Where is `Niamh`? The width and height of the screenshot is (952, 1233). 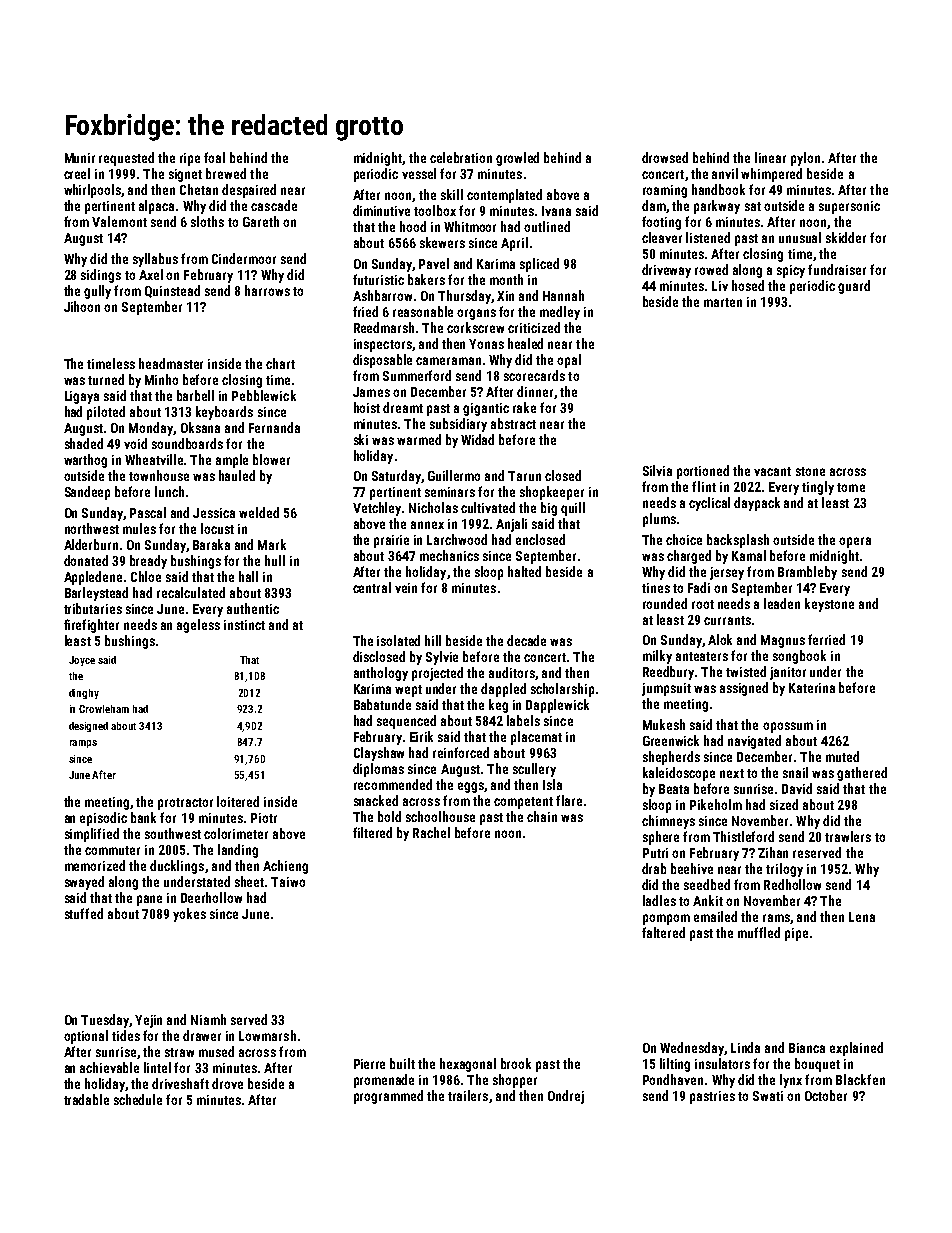 Niamh is located at coordinates (208, 1019).
